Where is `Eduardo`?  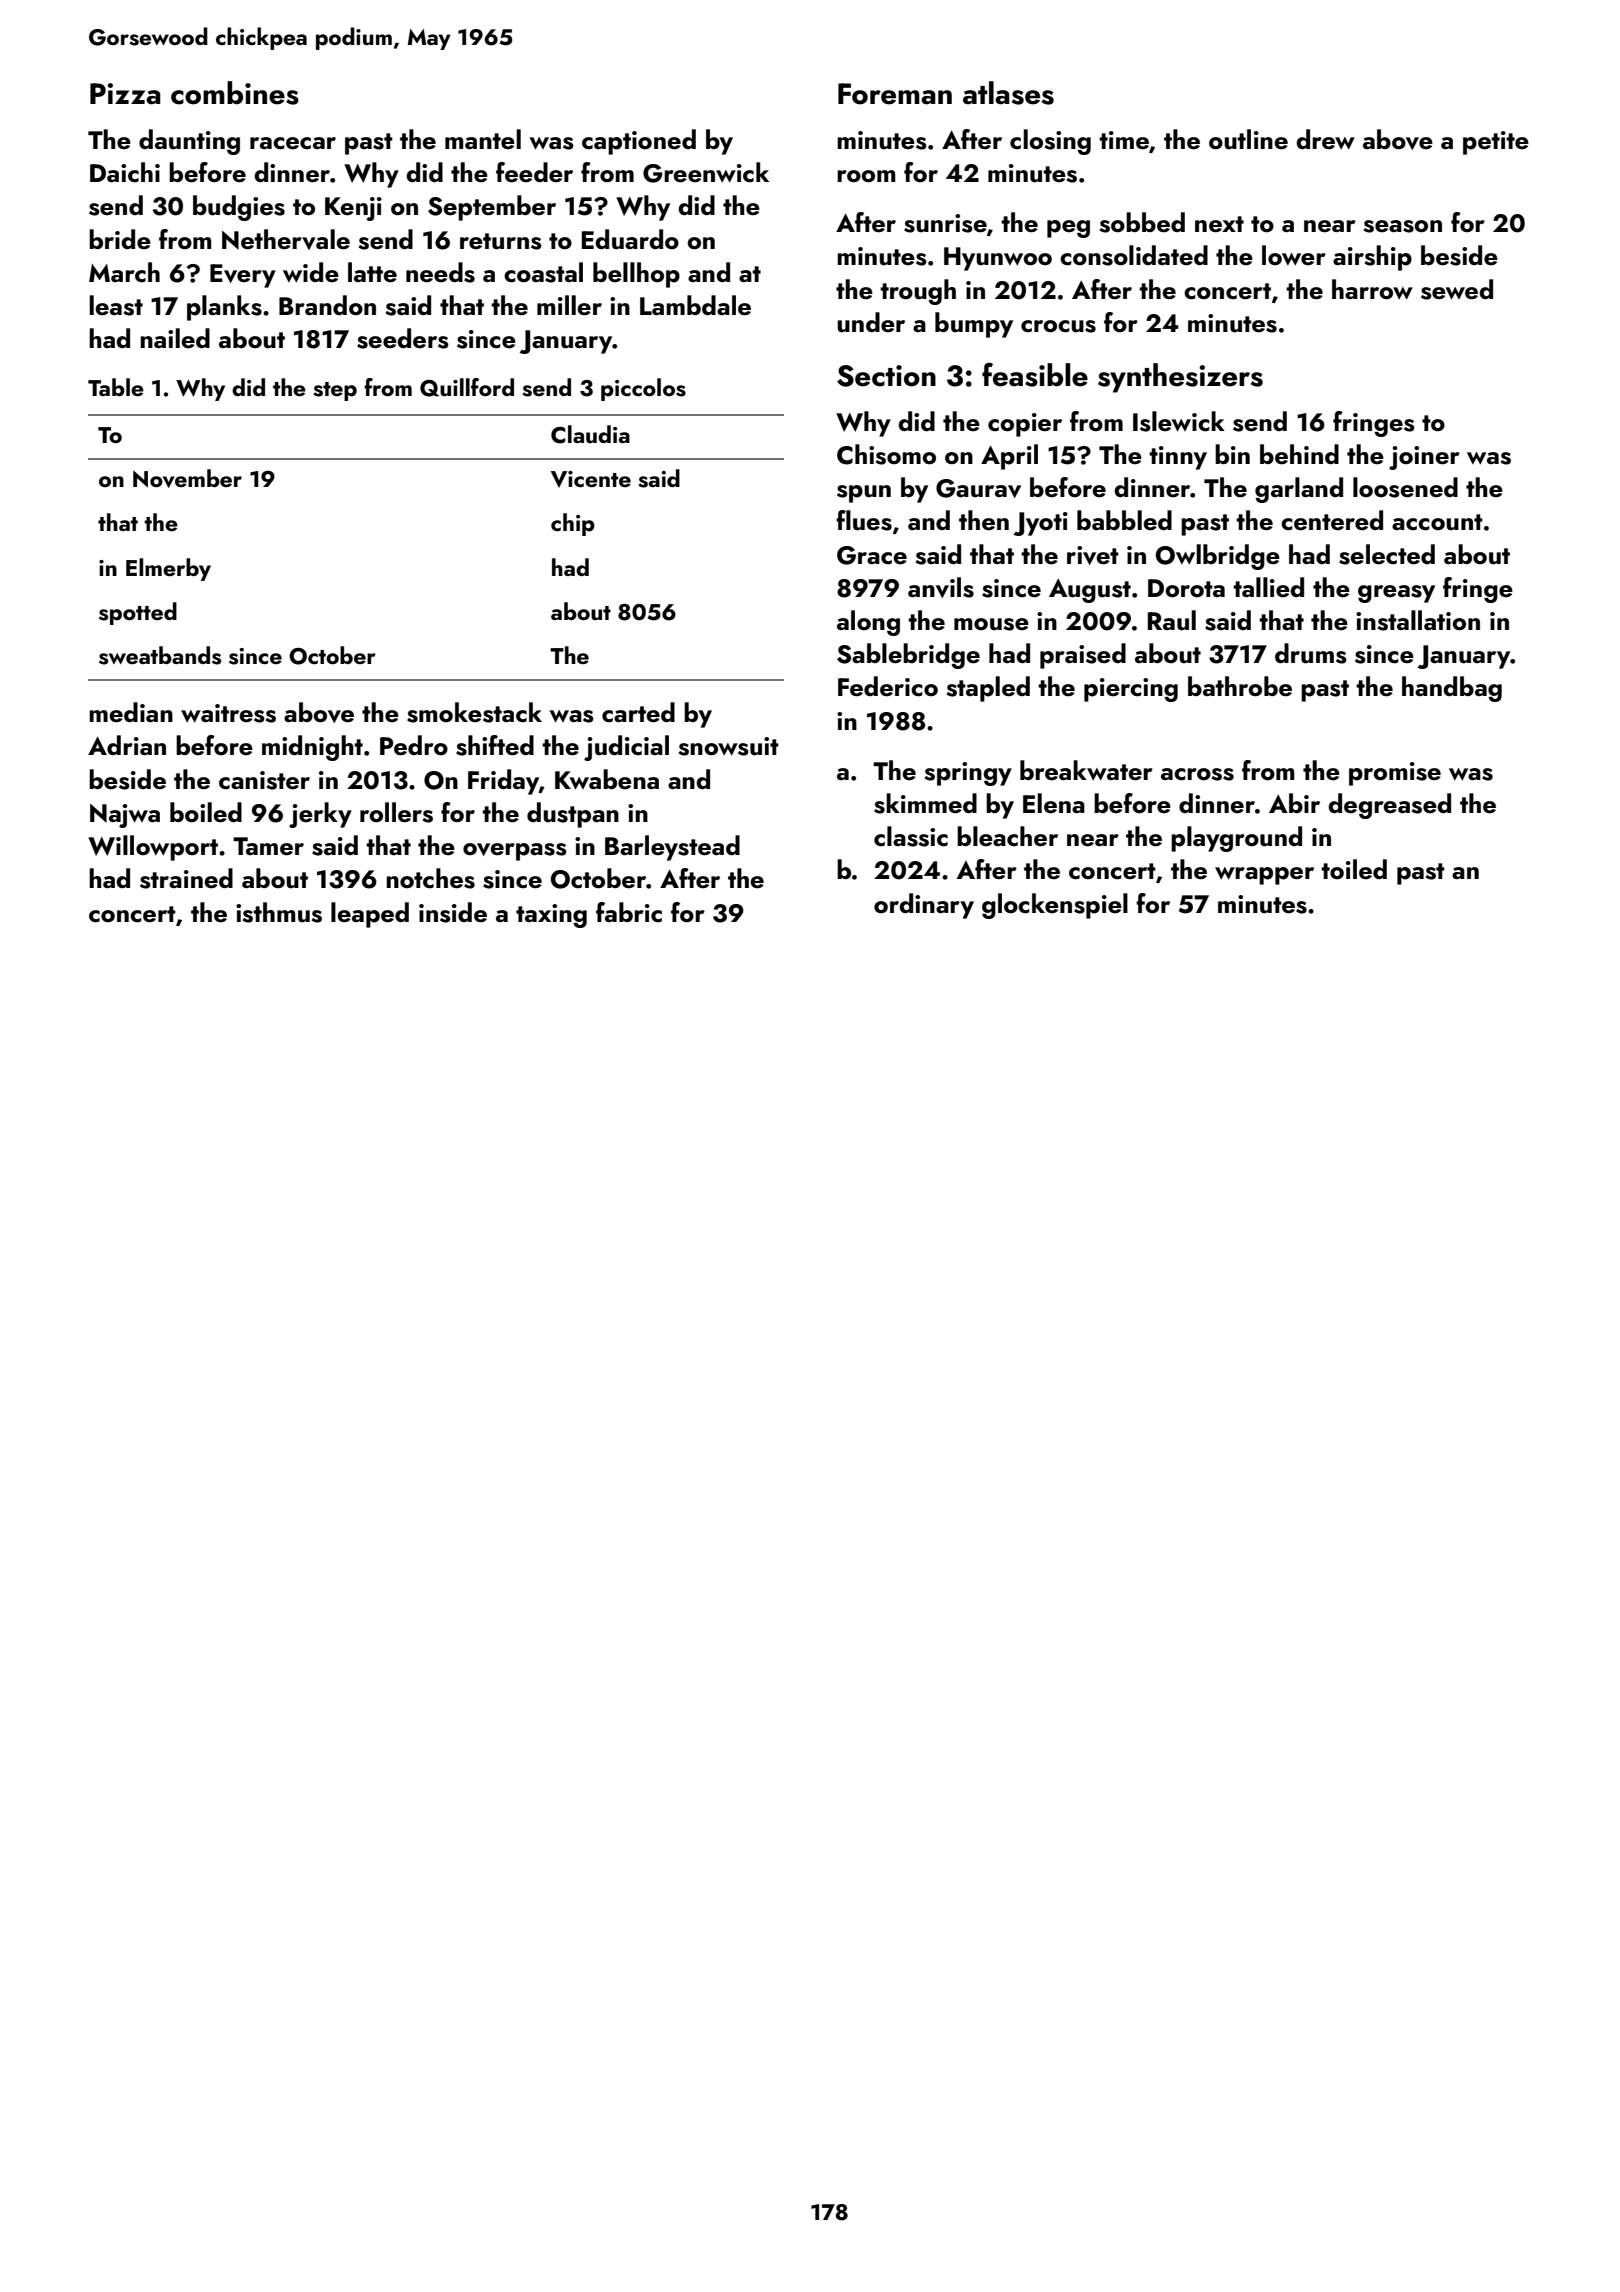
Eduardo is located at coordinates (630, 239).
